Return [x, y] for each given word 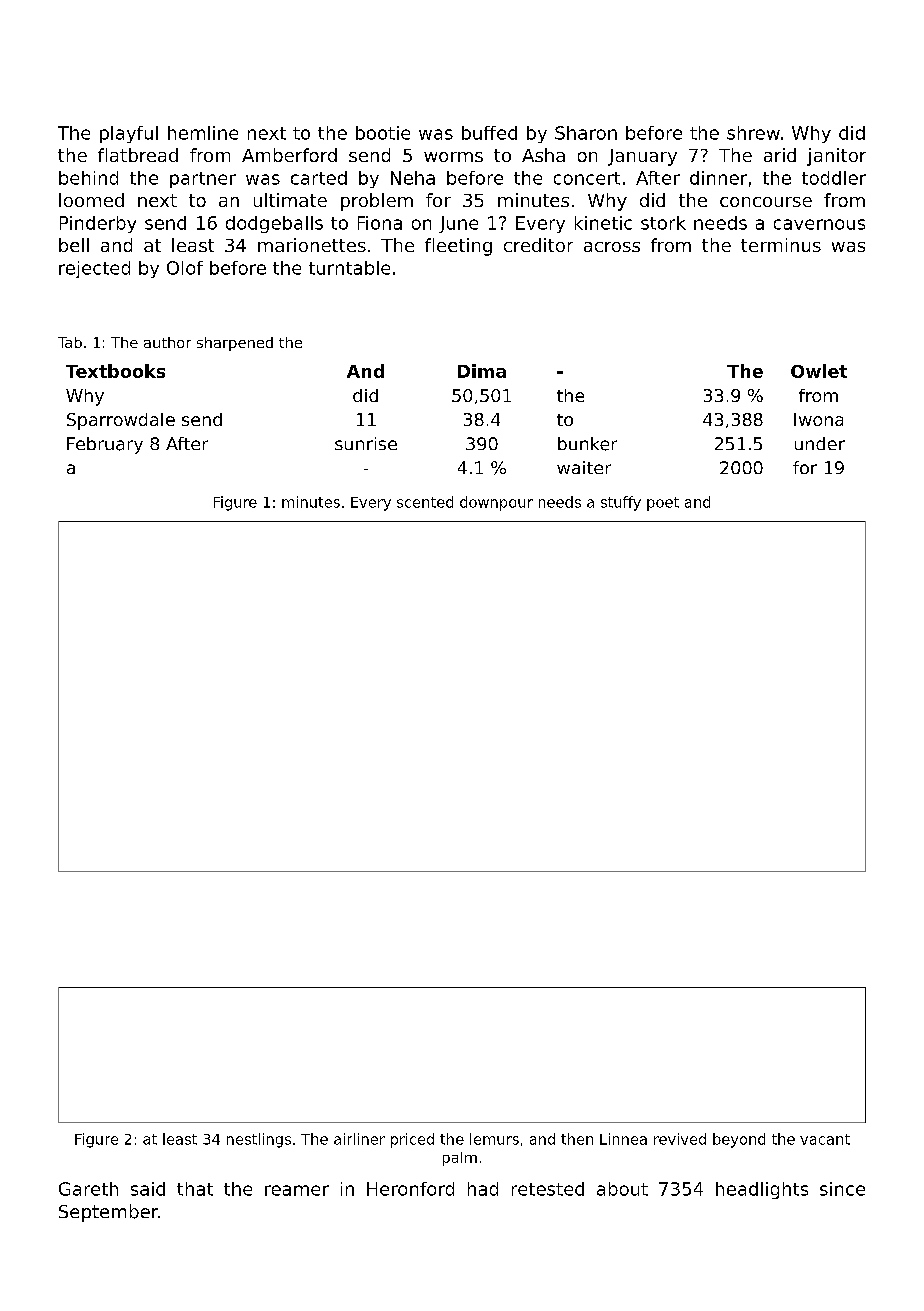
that [195, 1189]
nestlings [259, 1140]
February [105, 445]
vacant [825, 1139]
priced [412, 1140]
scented [425, 502]
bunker [587, 444]
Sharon [586, 133]
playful [129, 134]
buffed [489, 133]
